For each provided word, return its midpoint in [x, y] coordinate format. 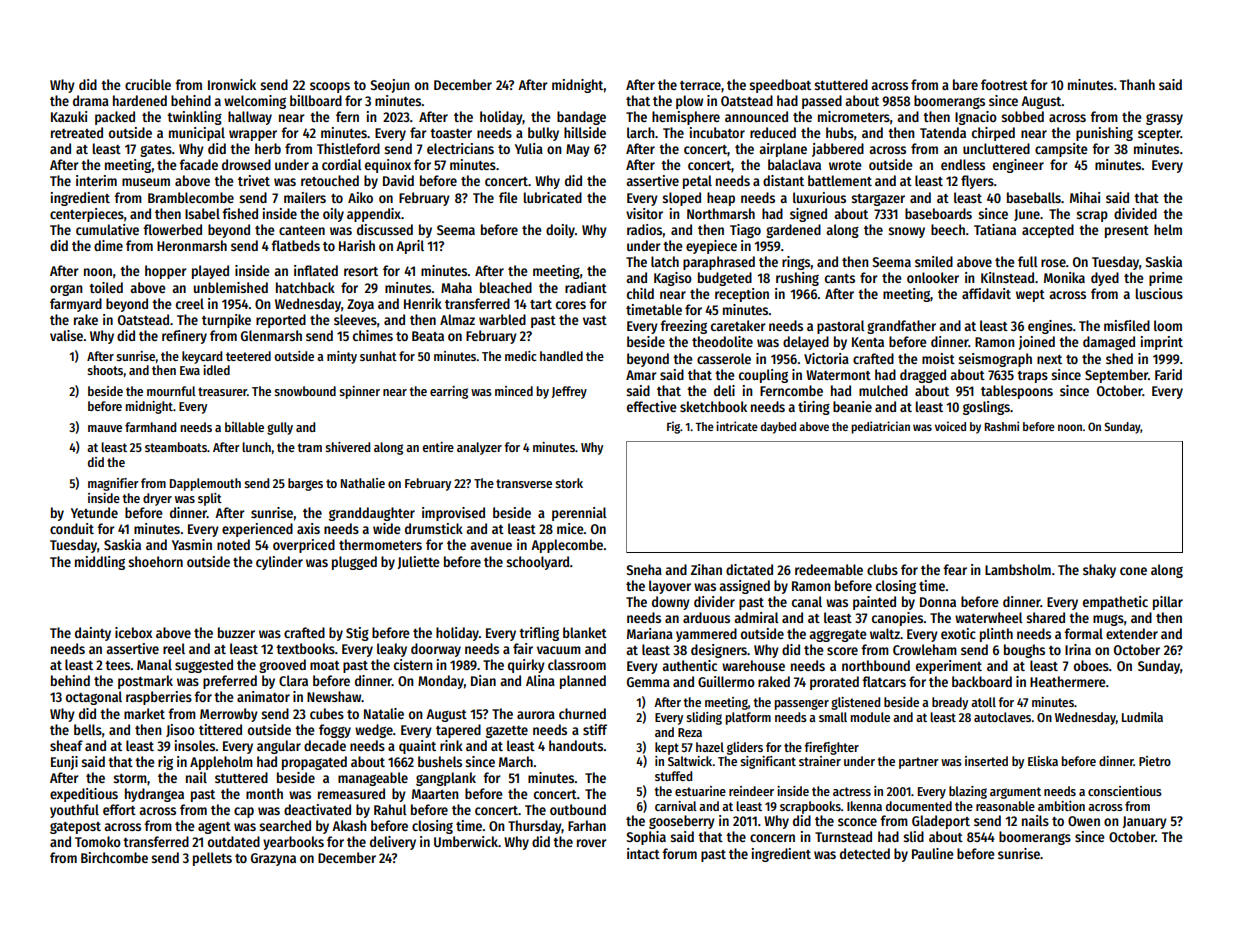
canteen [302, 230]
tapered [458, 731]
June [1027, 215]
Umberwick [466, 841]
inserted [986, 761]
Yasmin [192, 544]
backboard [982, 681]
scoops [330, 87]
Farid [1168, 374]
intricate [737, 426]
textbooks [305, 648]
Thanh [1137, 84]
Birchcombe [114, 857]
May [578, 150]
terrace [700, 85]
